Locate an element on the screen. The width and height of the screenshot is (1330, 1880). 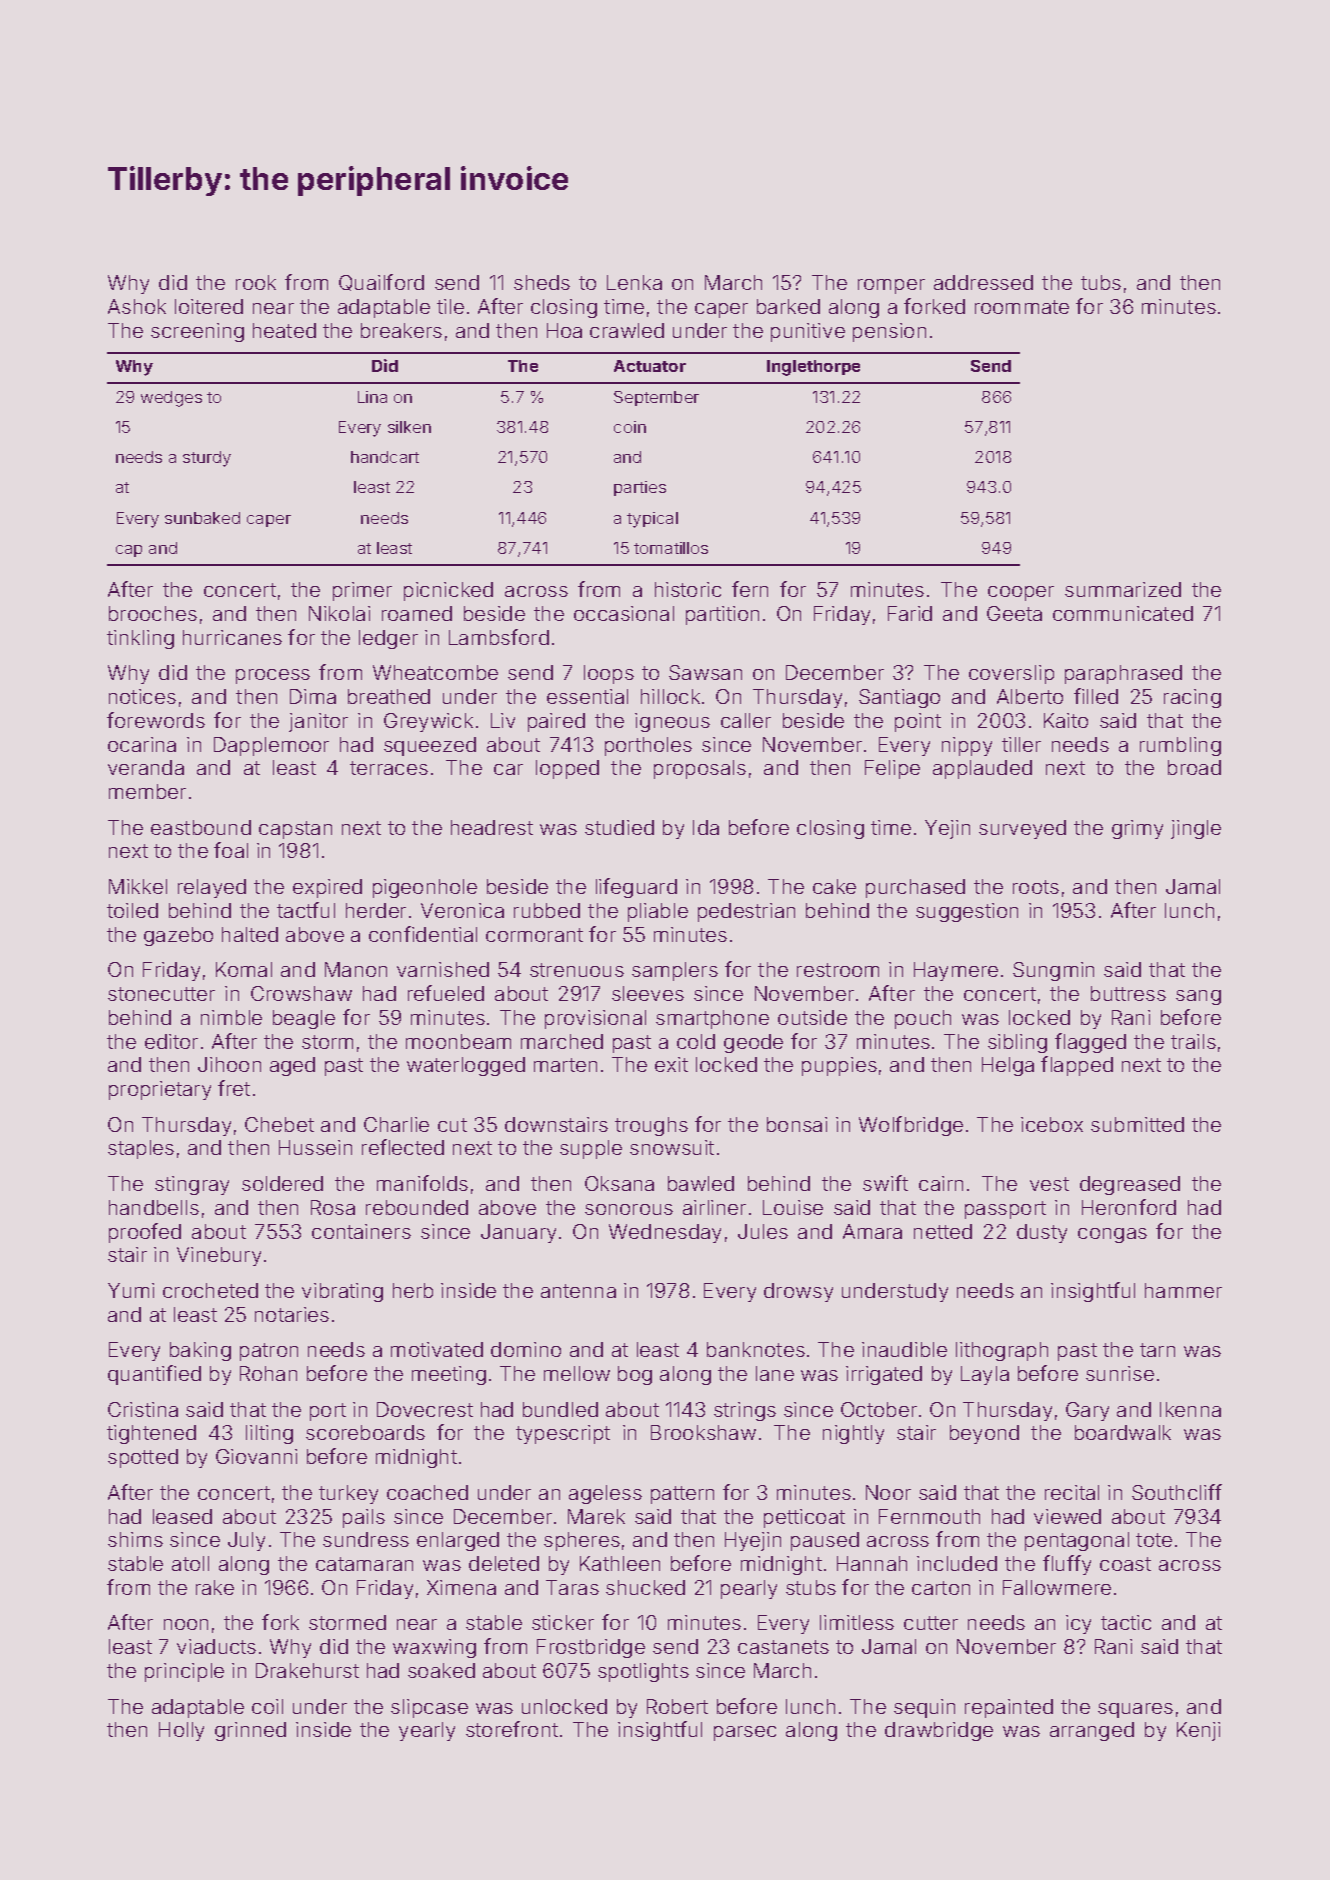
Quailford is located at coordinates (381, 282).
